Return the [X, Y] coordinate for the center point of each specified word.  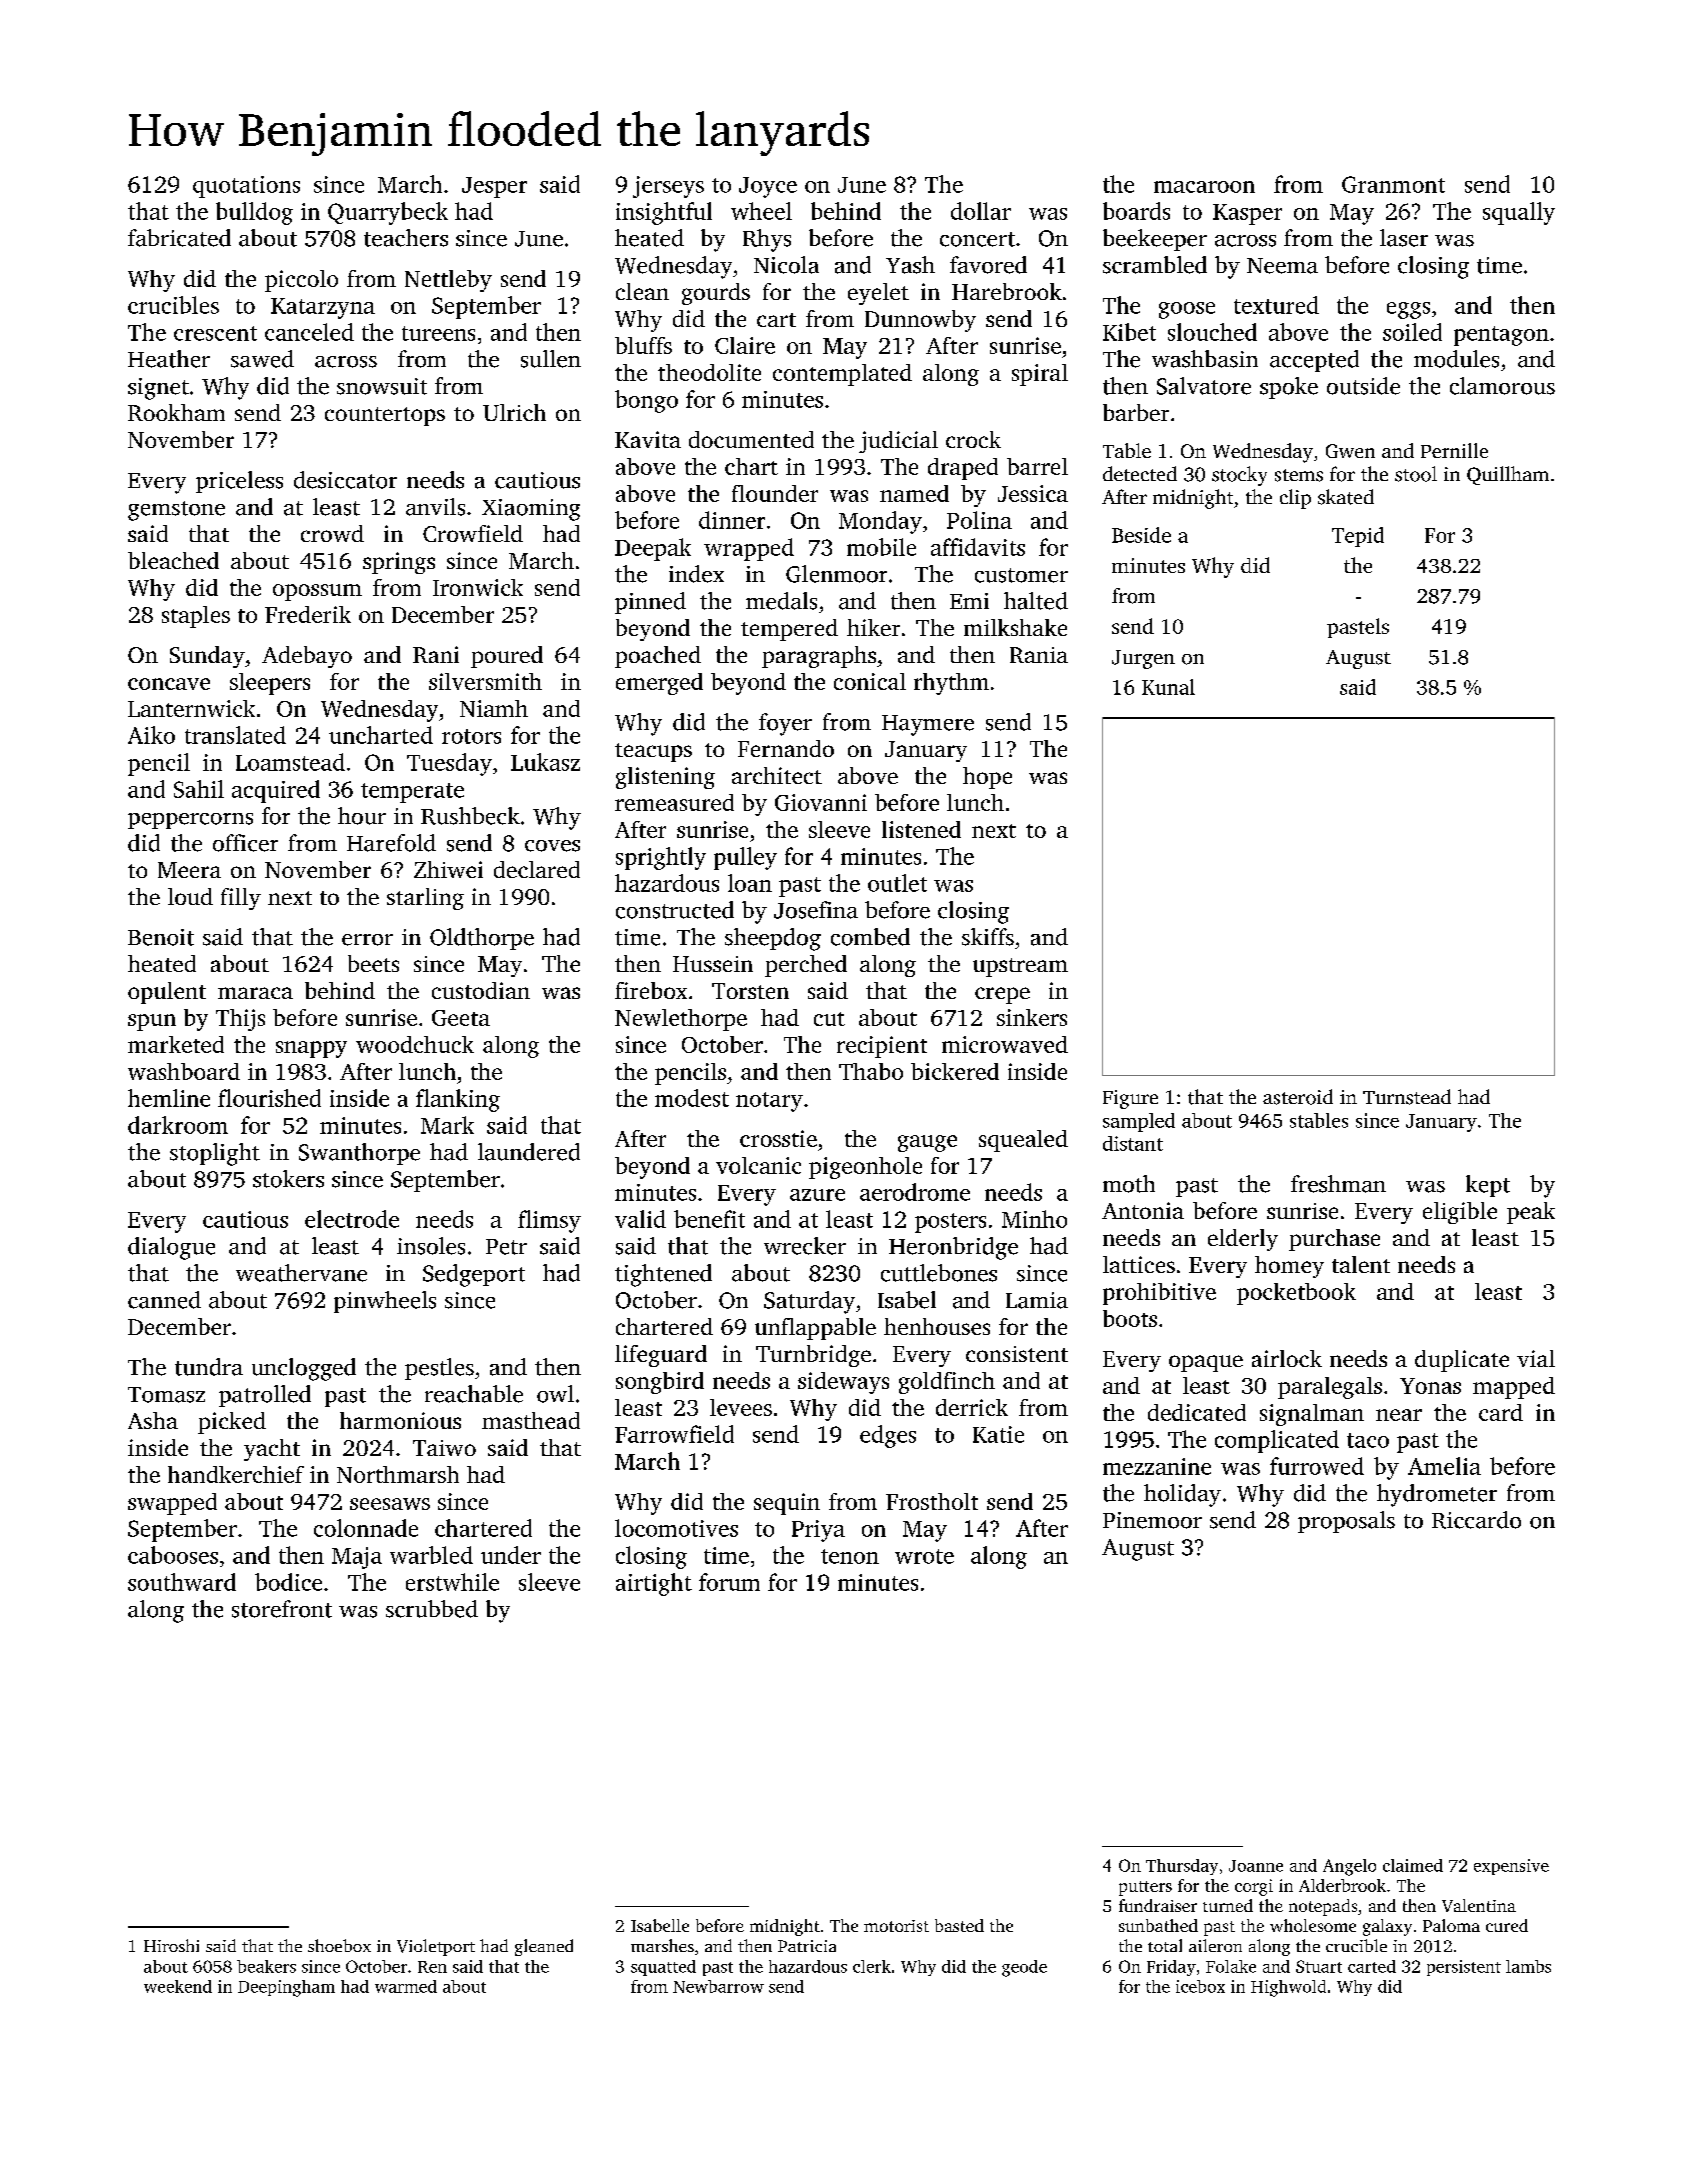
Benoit [161, 937]
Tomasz [166, 1395]
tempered [789, 630]
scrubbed [432, 1609]
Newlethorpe [681, 1020]
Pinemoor [1152, 1520]
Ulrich [514, 412]
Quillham [1508, 475]
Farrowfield [674, 1434]
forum [729, 1582]
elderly [1243, 1240]
